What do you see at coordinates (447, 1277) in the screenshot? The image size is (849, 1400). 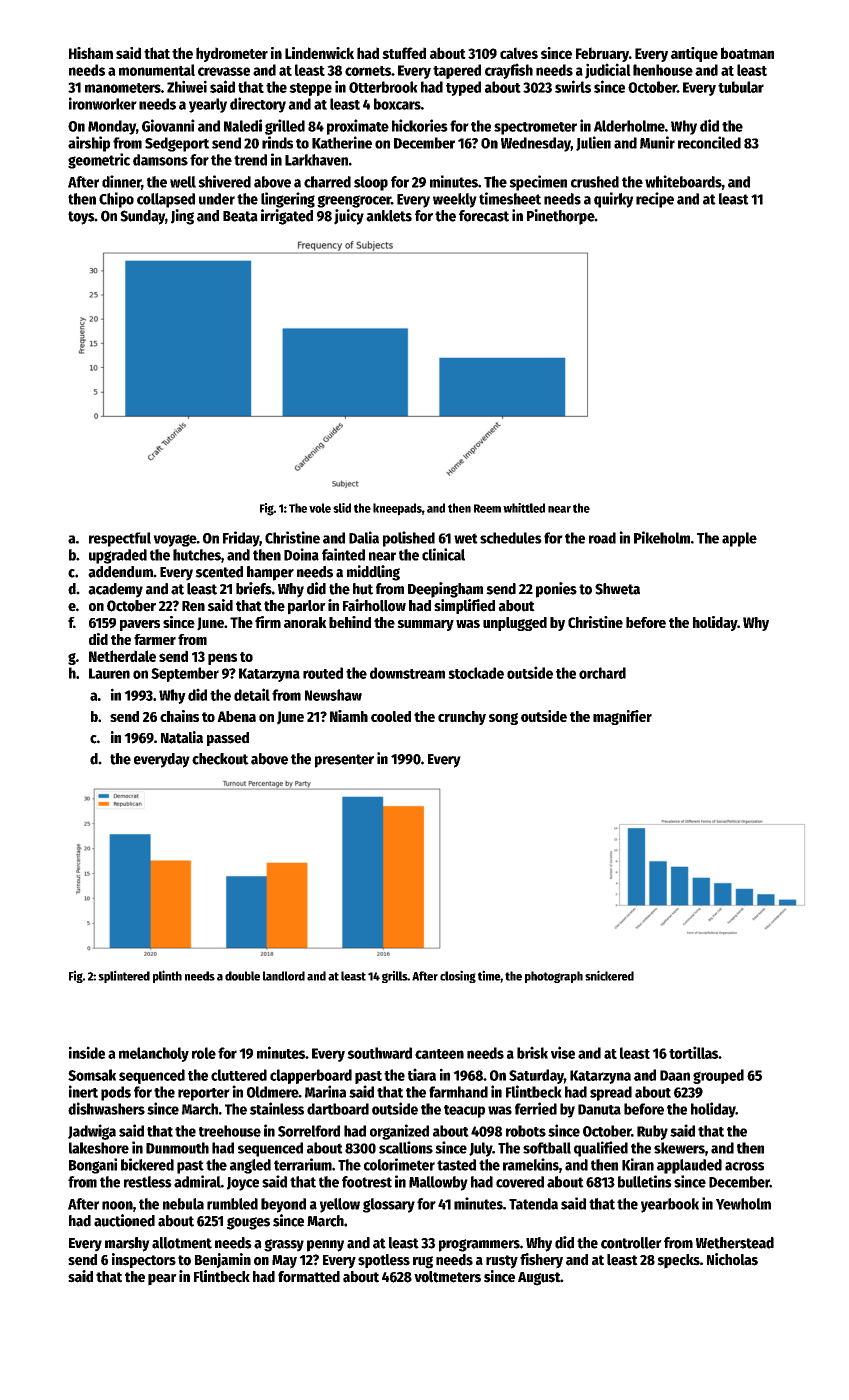 I see `voltmeters` at bounding box center [447, 1277].
